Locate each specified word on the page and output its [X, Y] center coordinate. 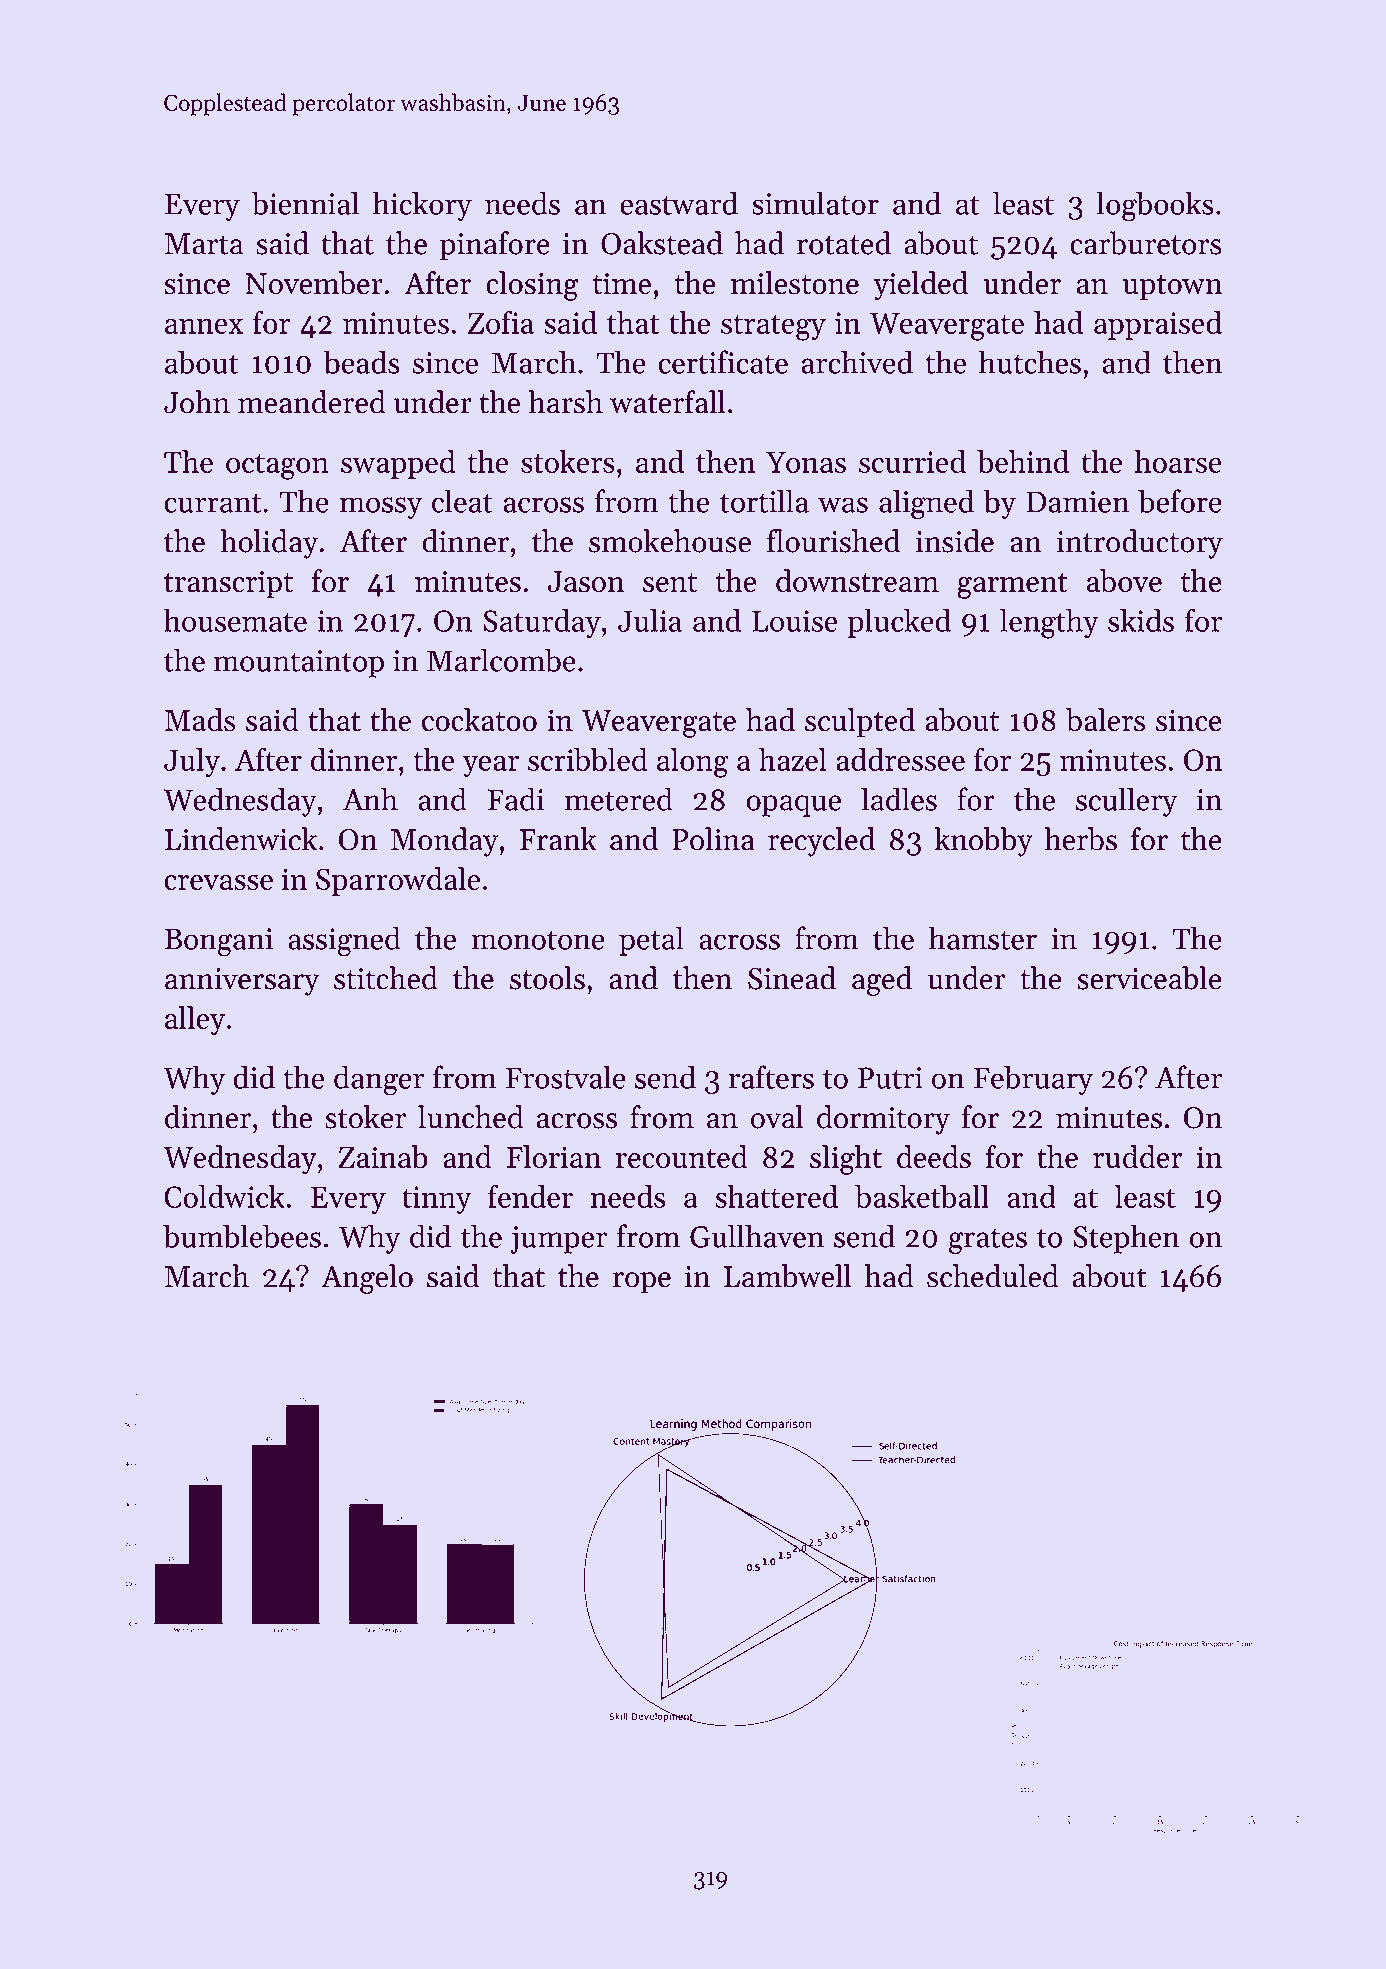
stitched [386, 978]
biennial [305, 203]
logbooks [1155, 206]
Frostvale [565, 1077]
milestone [795, 283]
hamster [983, 938]
